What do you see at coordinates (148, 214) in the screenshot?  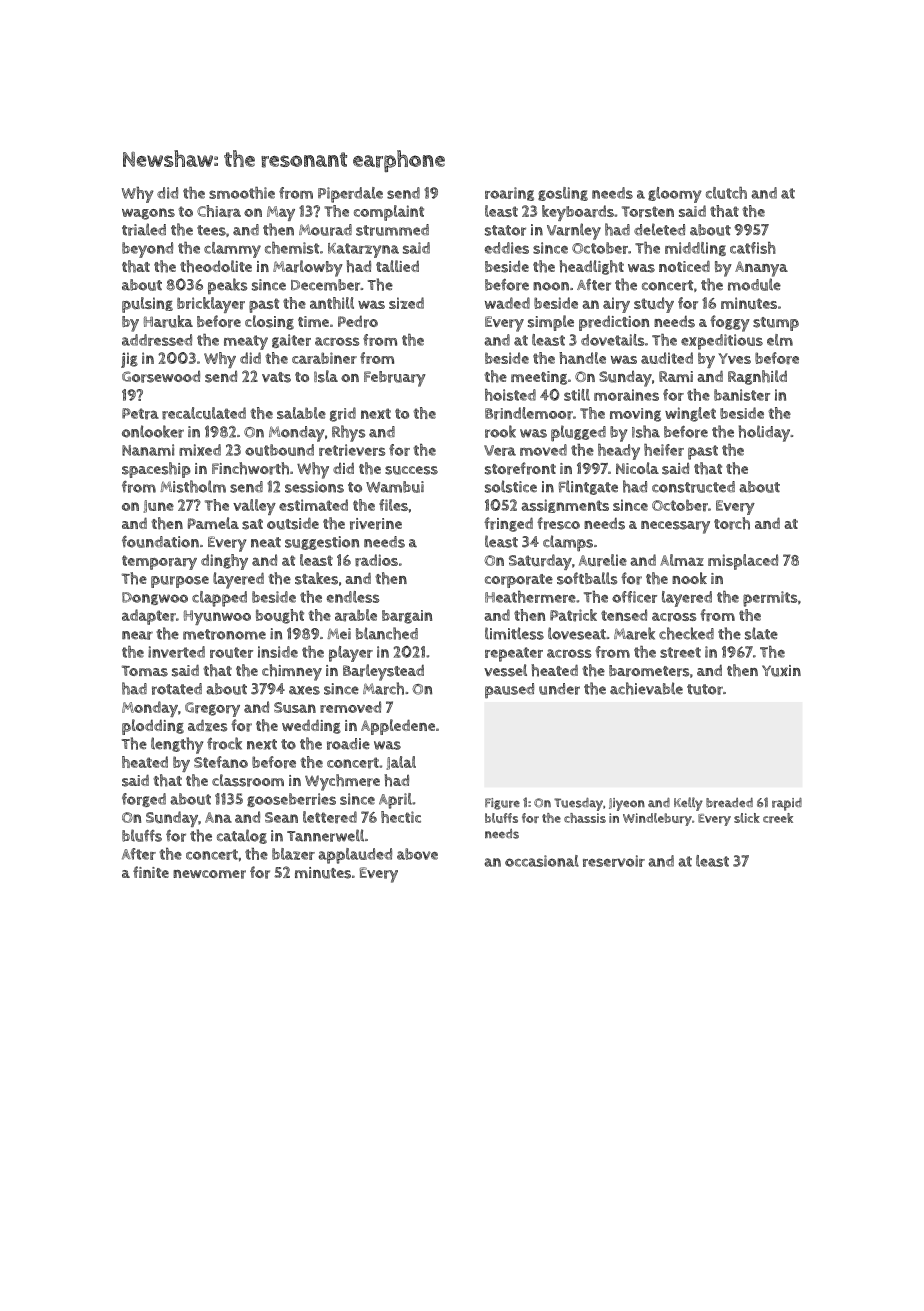 I see `wagons` at bounding box center [148, 214].
